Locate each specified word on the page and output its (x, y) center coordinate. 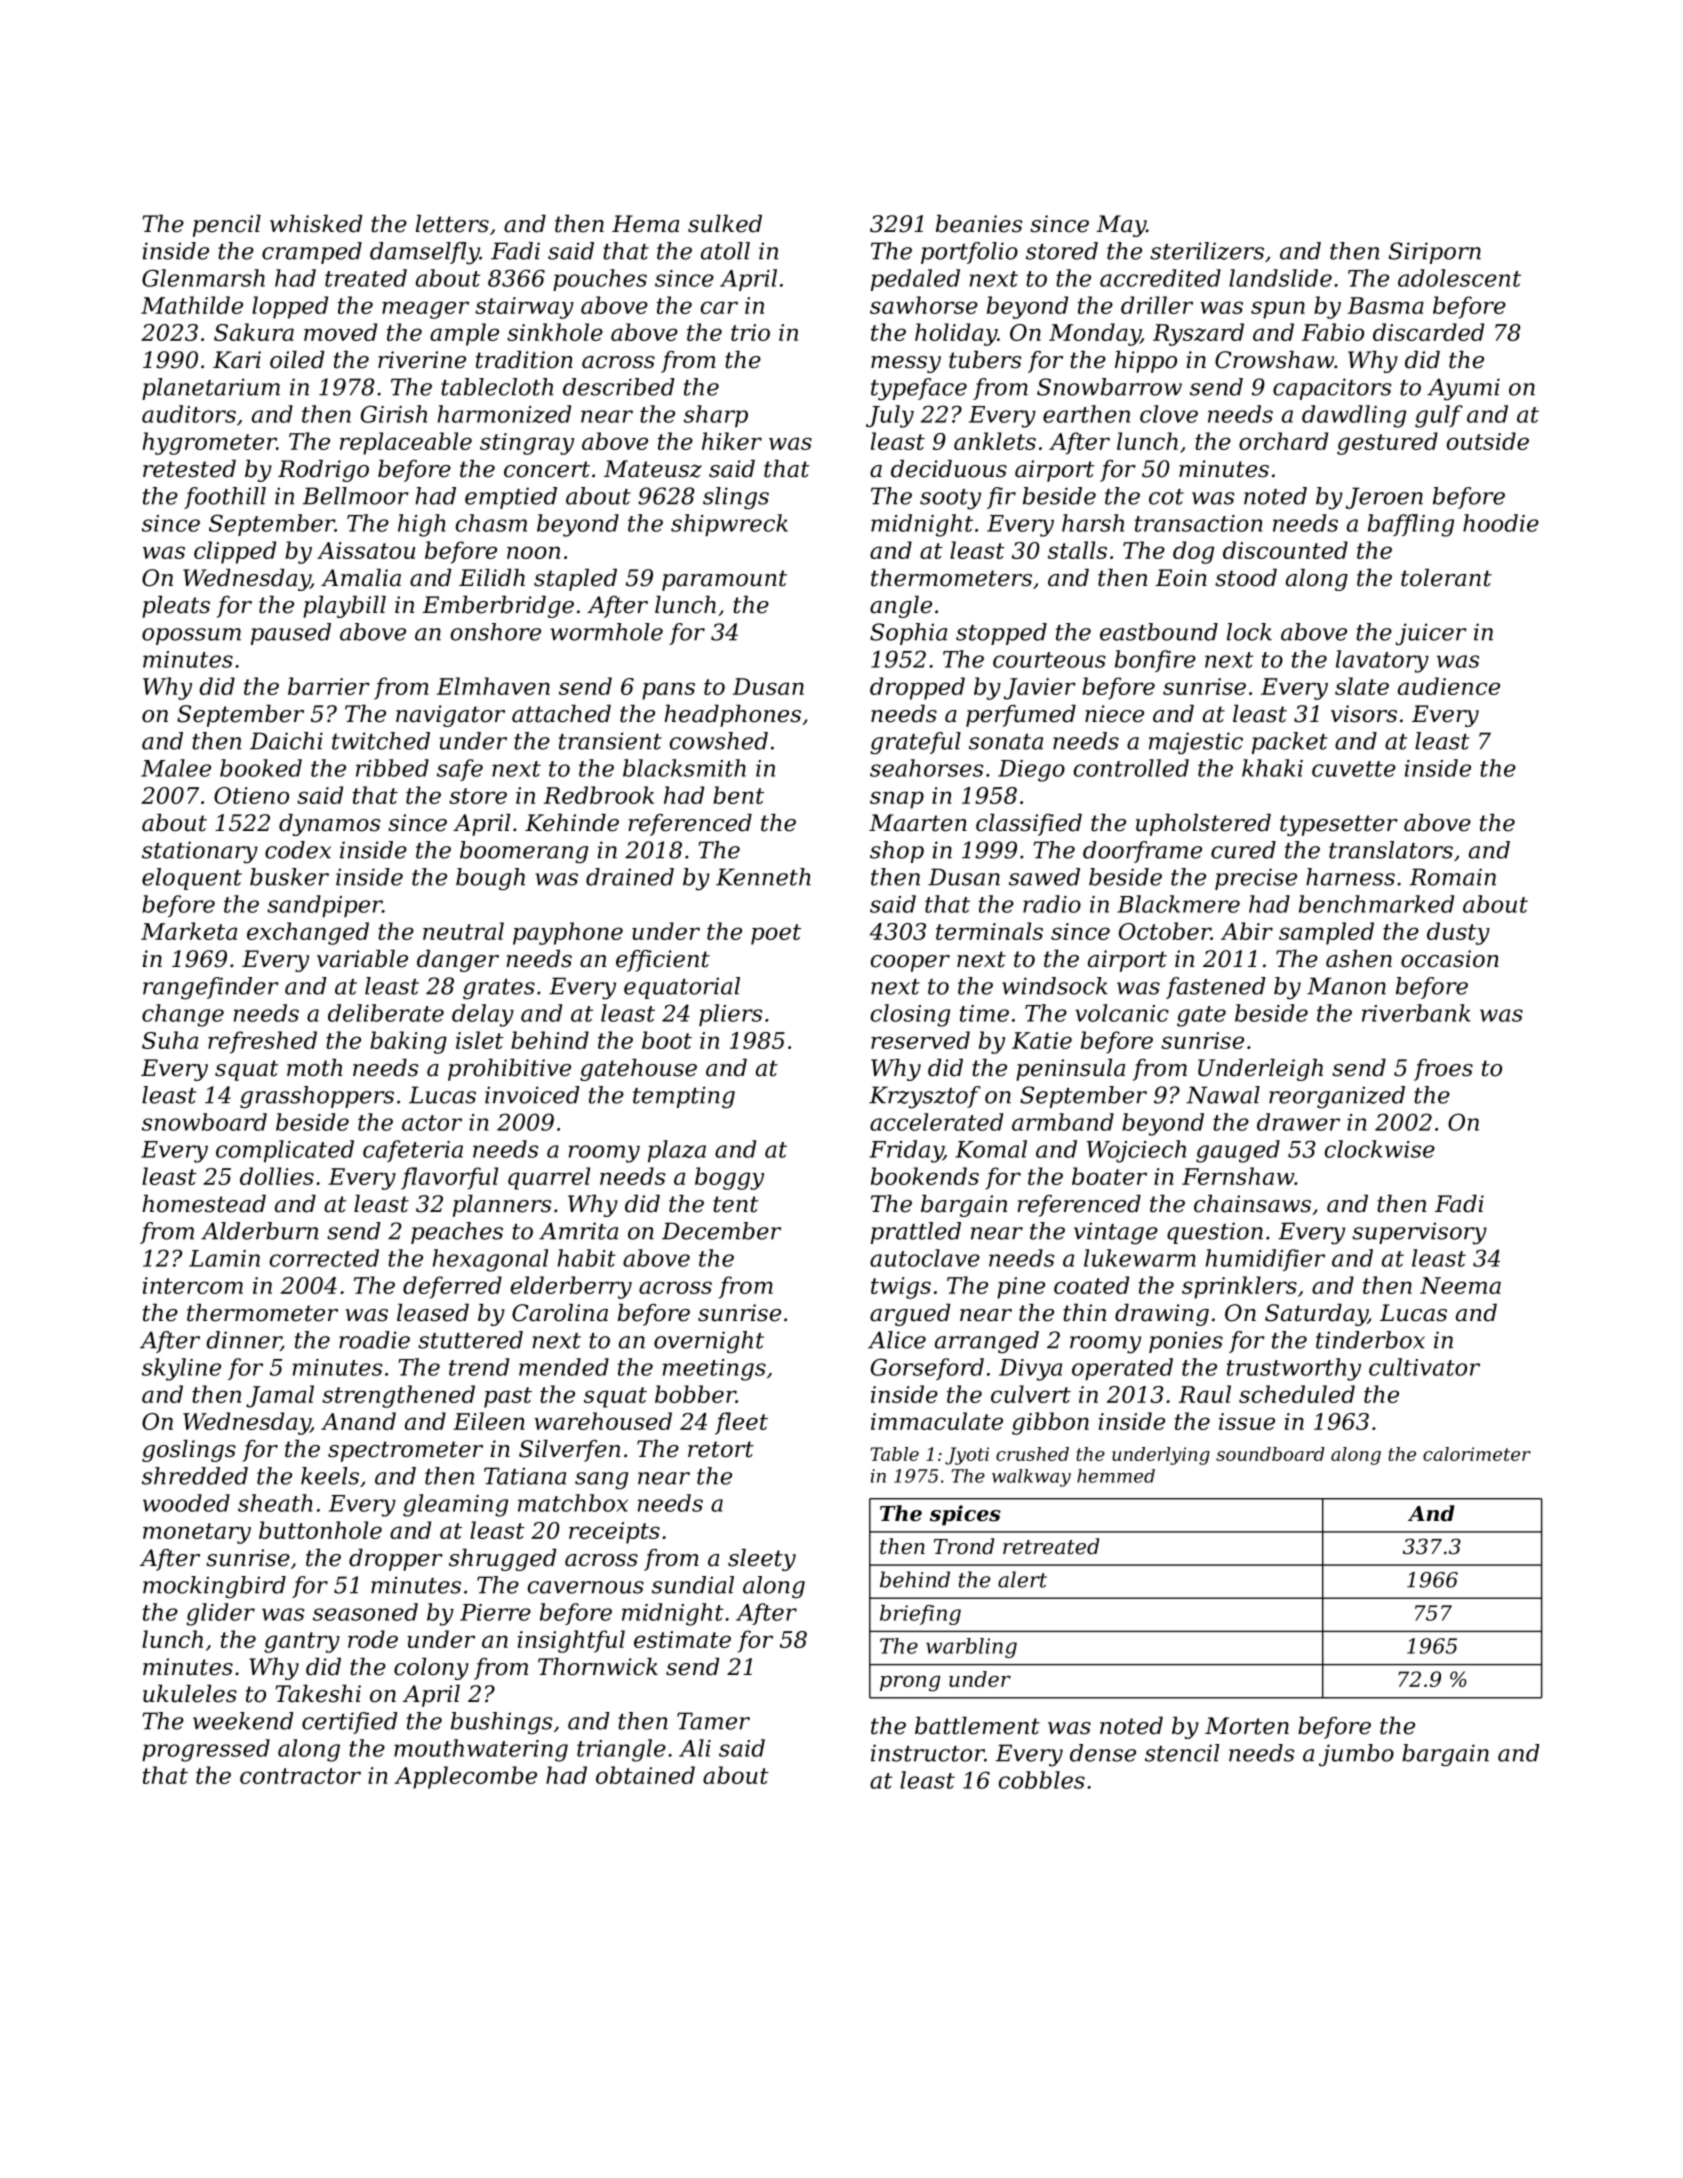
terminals (989, 931)
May (1121, 226)
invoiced (532, 1095)
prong (910, 1683)
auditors (189, 414)
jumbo (1356, 1755)
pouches (600, 280)
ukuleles (190, 1694)
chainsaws (1252, 1204)
